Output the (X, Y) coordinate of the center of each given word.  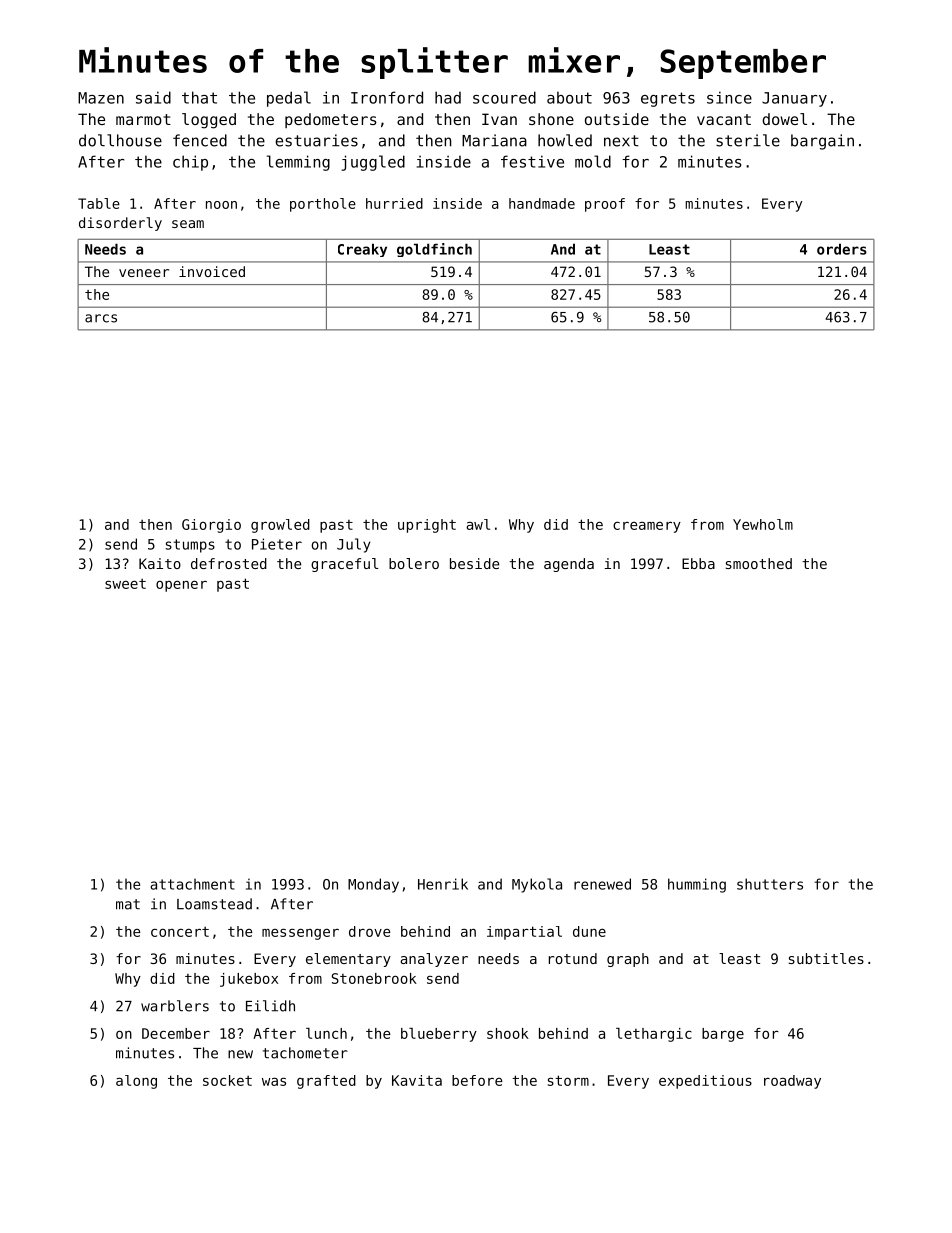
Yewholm (763, 524)
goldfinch (434, 250)
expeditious (705, 1082)
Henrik (443, 884)
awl (478, 524)
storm (568, 1080)
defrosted (229, 563)
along (136, 1082)
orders (842, 249)
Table (99, 203)
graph (628, 960)
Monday (373, 885)
